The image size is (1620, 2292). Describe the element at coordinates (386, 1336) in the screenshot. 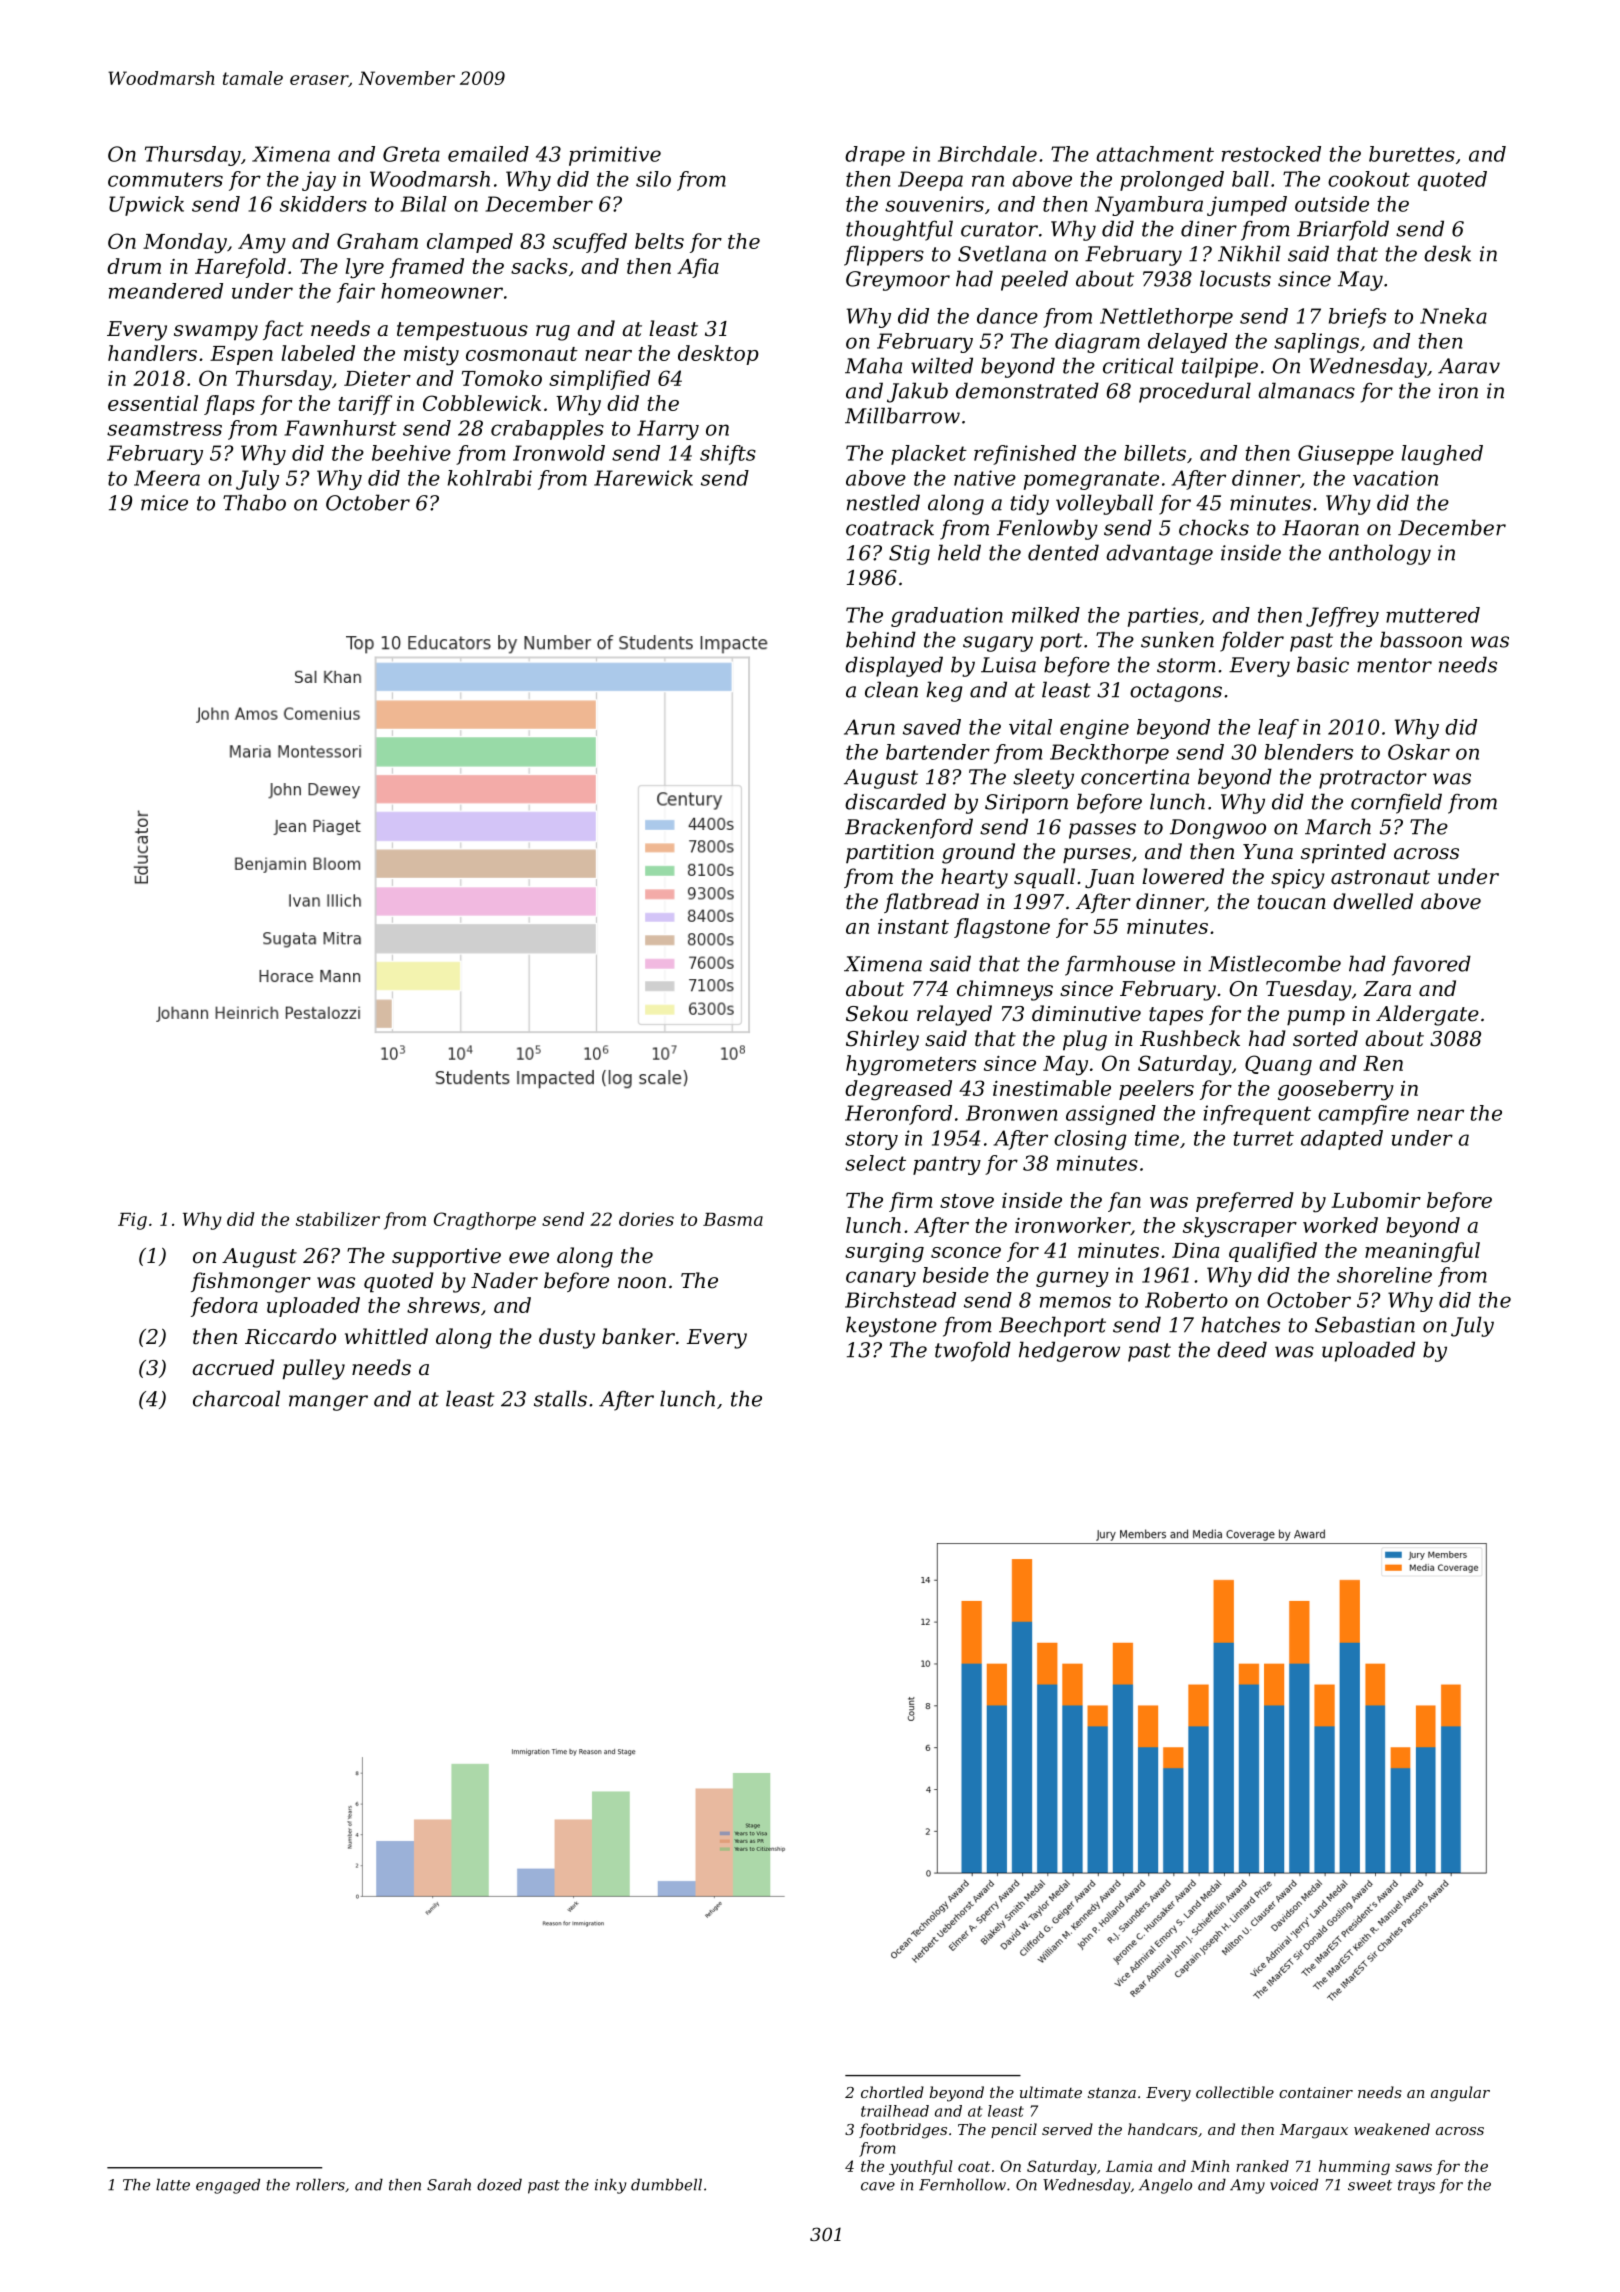

I see `whittled` at that location.
